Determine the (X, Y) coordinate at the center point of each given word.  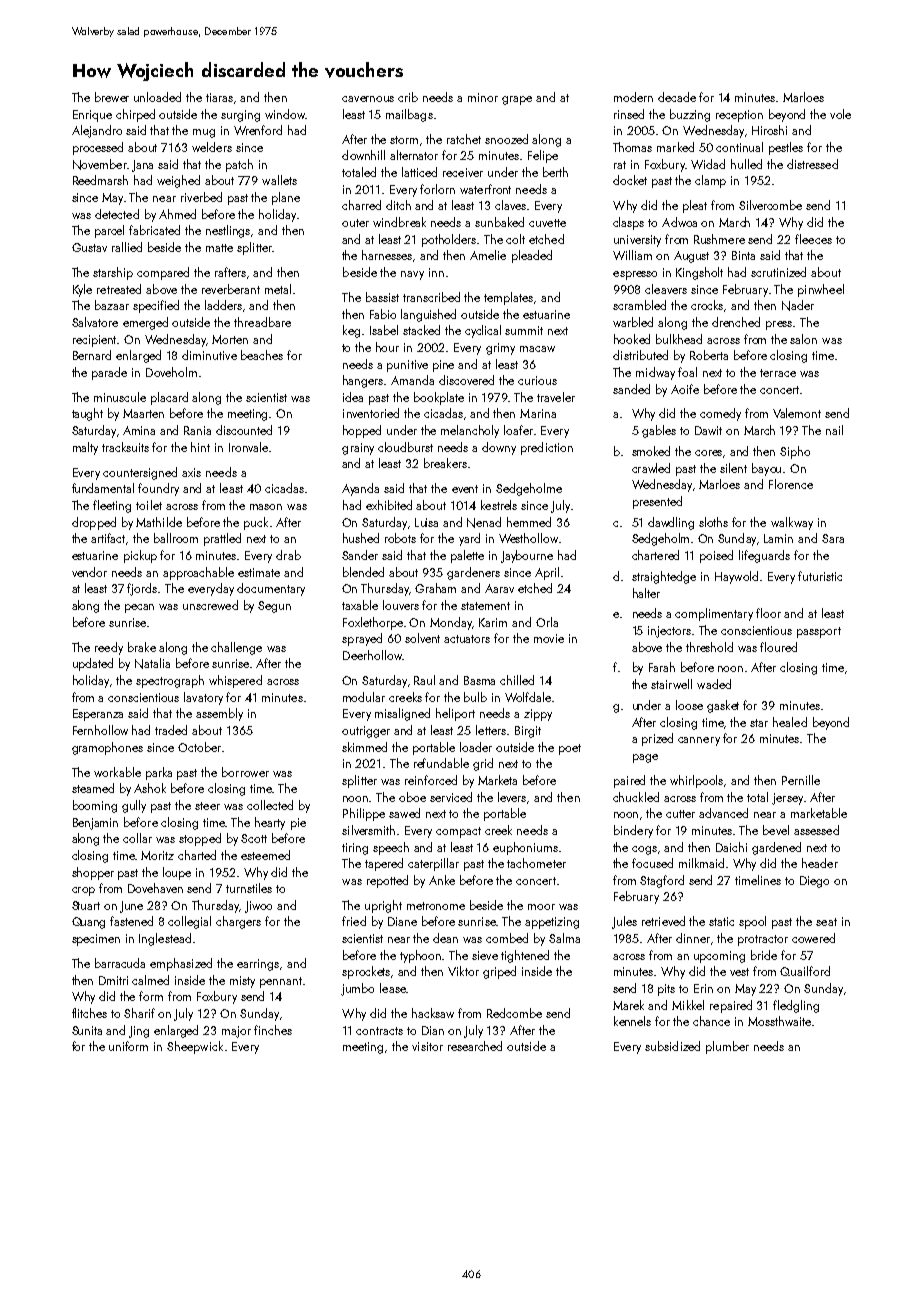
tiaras (219, 97)
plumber (727, 1047)
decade (677, 97)
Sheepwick (195, 1047)
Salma (564, 938)
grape (517, 100)
